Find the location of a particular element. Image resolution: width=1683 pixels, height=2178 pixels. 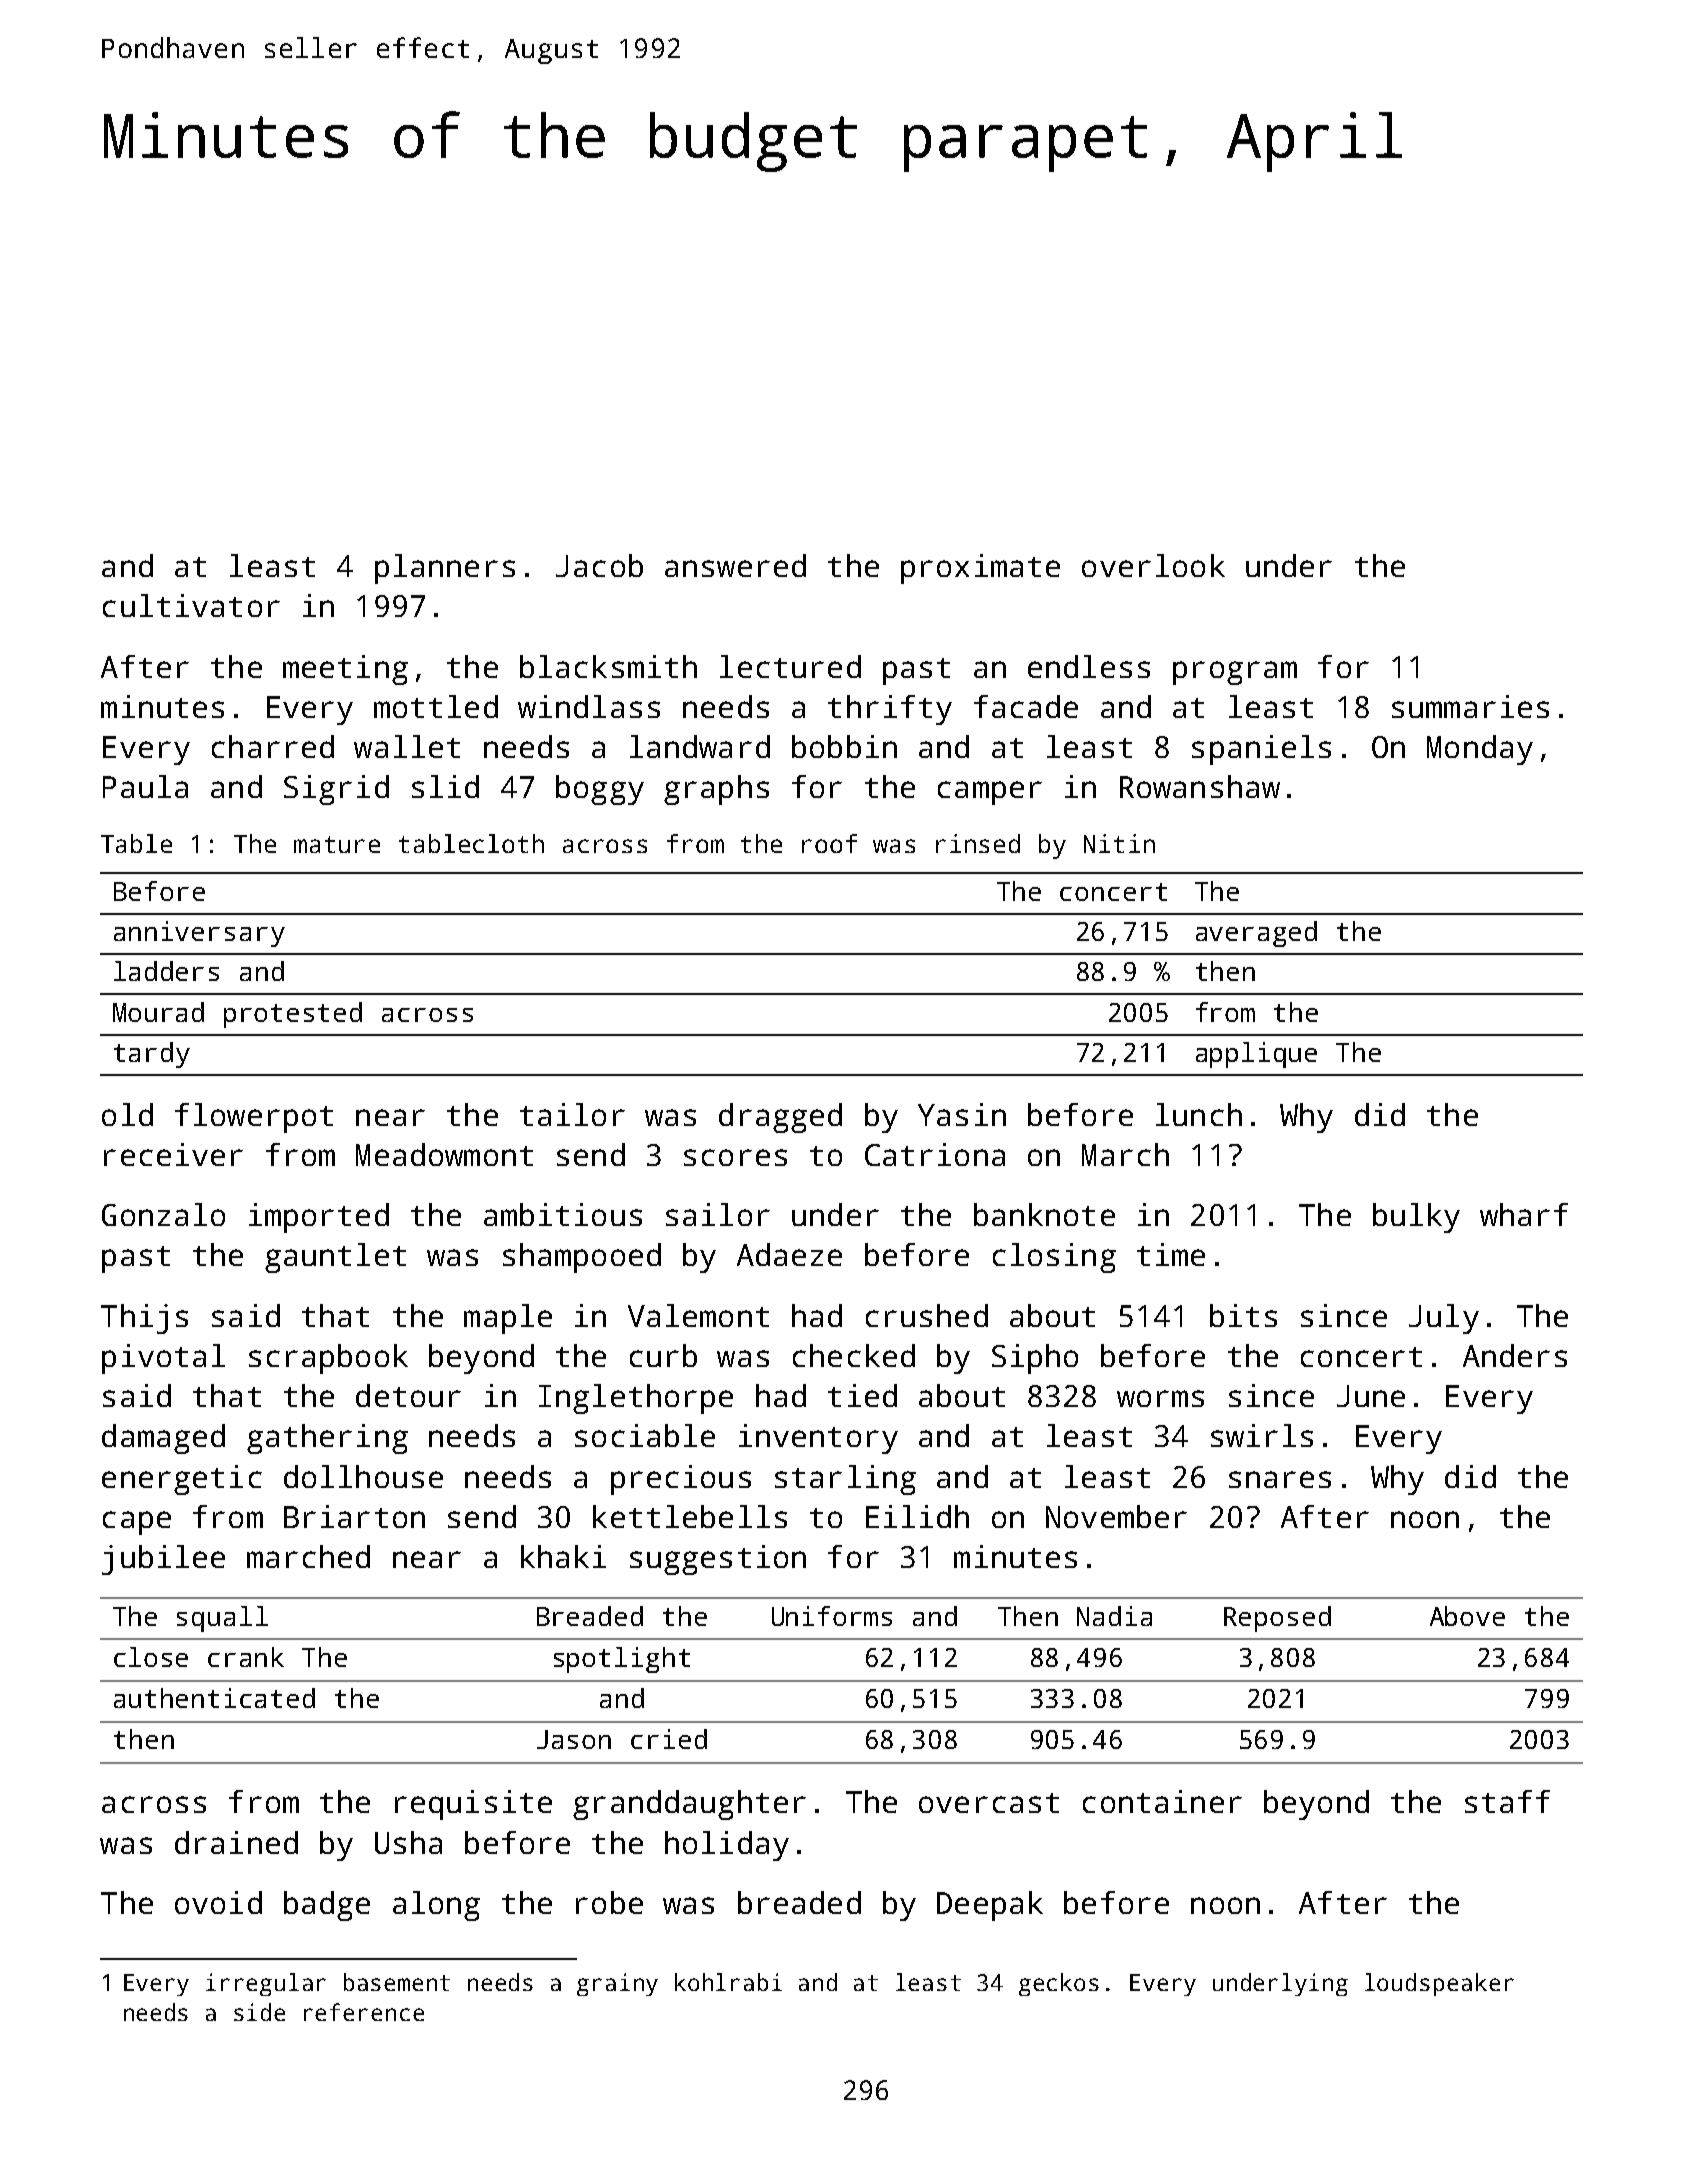

staff is located at coordinates (1507, 1801).
